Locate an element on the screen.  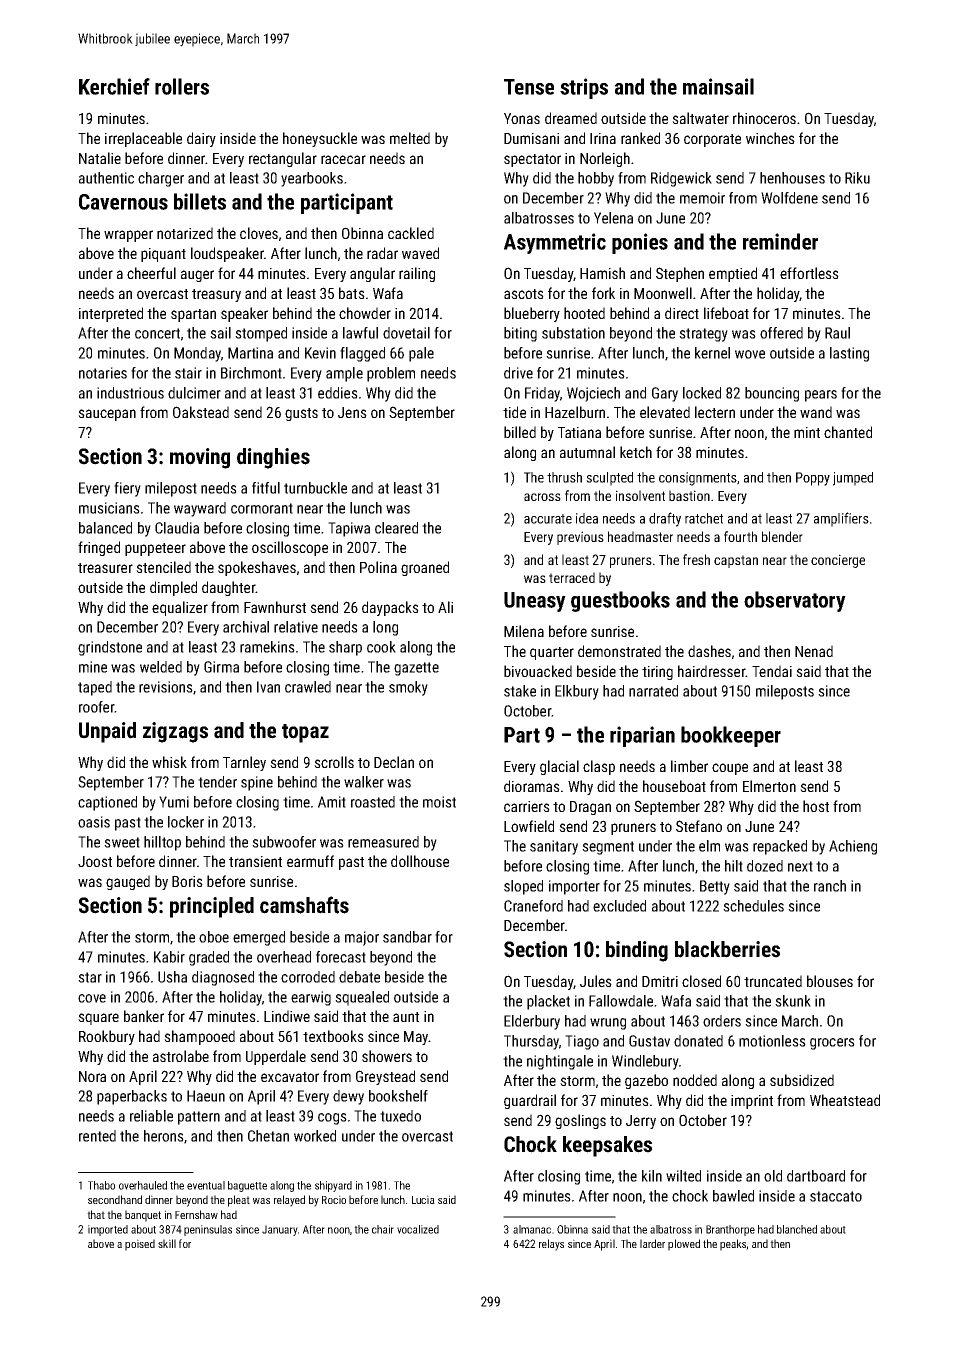
turnbuckle is located at coordinates (315, 488).
